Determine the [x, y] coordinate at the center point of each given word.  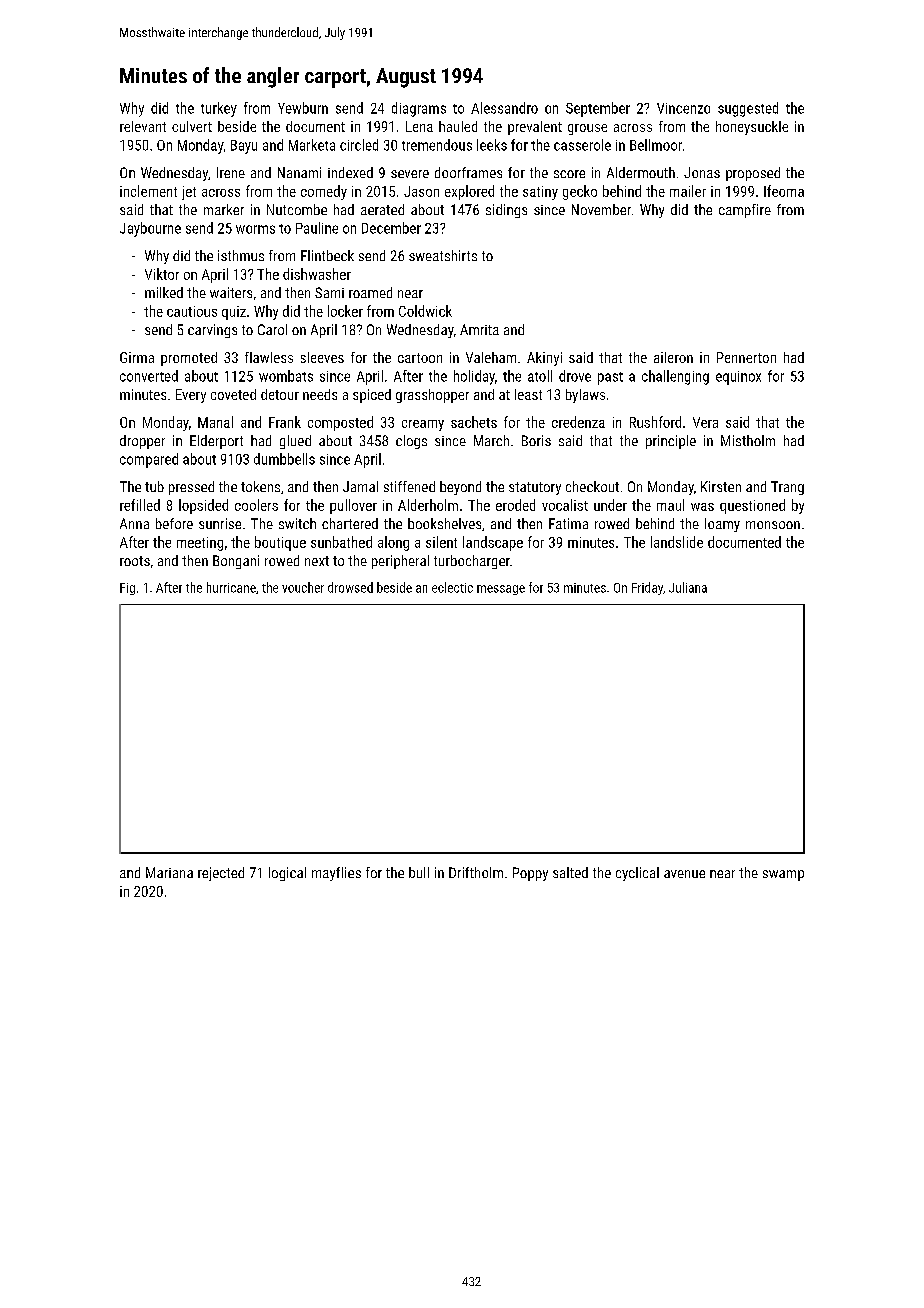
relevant [143, 126]
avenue [684, 874]
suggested [748, 109]
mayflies [336, 874]
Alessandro [504, 108]
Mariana [169, 872]
